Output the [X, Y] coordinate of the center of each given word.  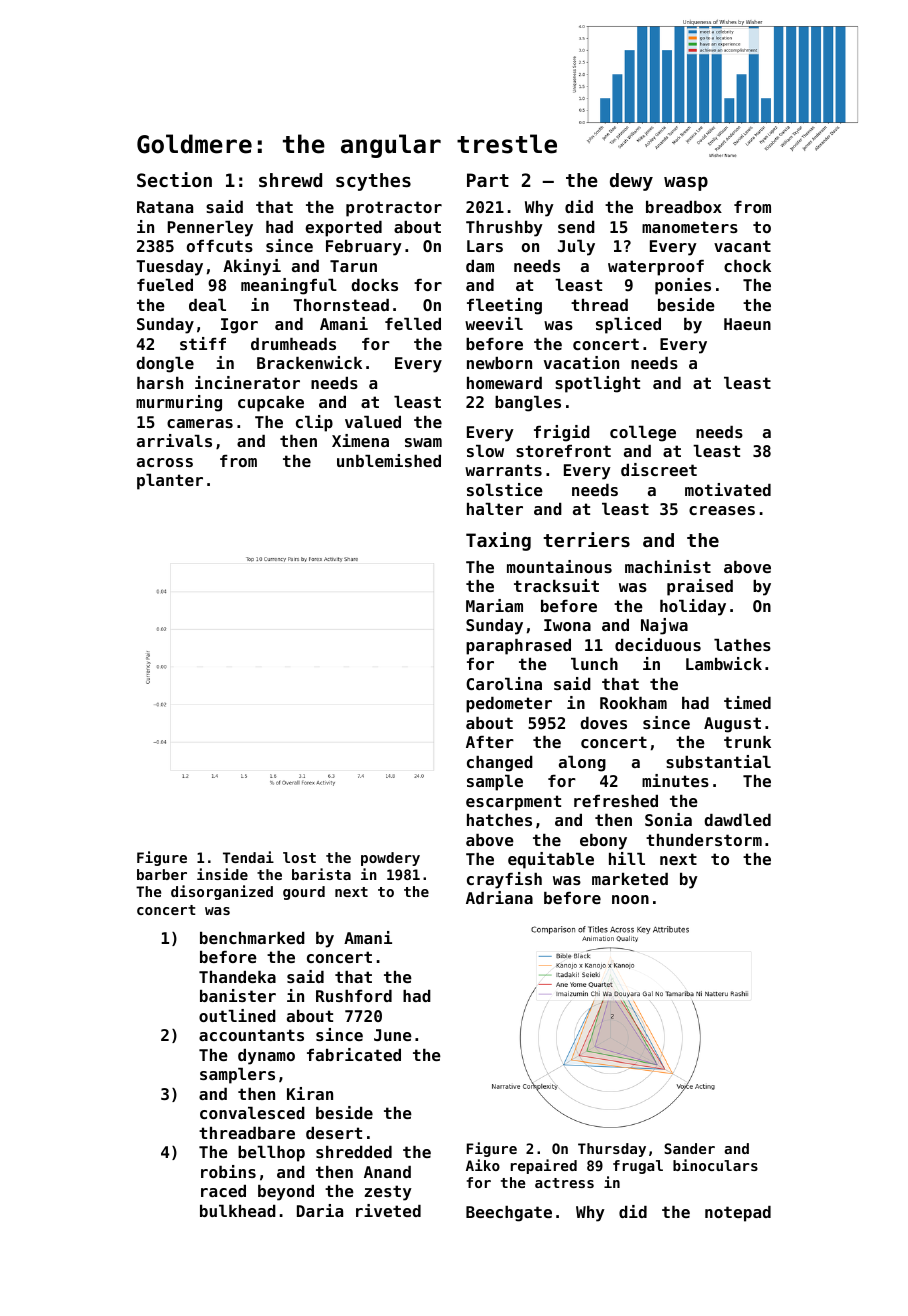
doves [603, 723]
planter [170, 482]
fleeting [504, 306]
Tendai [248, 857]
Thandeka [237, 977]
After [490, 742]
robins [228, 1171]
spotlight [597, 384]
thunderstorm [704, 840]
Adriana [499, 897]
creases [722, 510]
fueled [165, 285]
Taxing [498, 541]
